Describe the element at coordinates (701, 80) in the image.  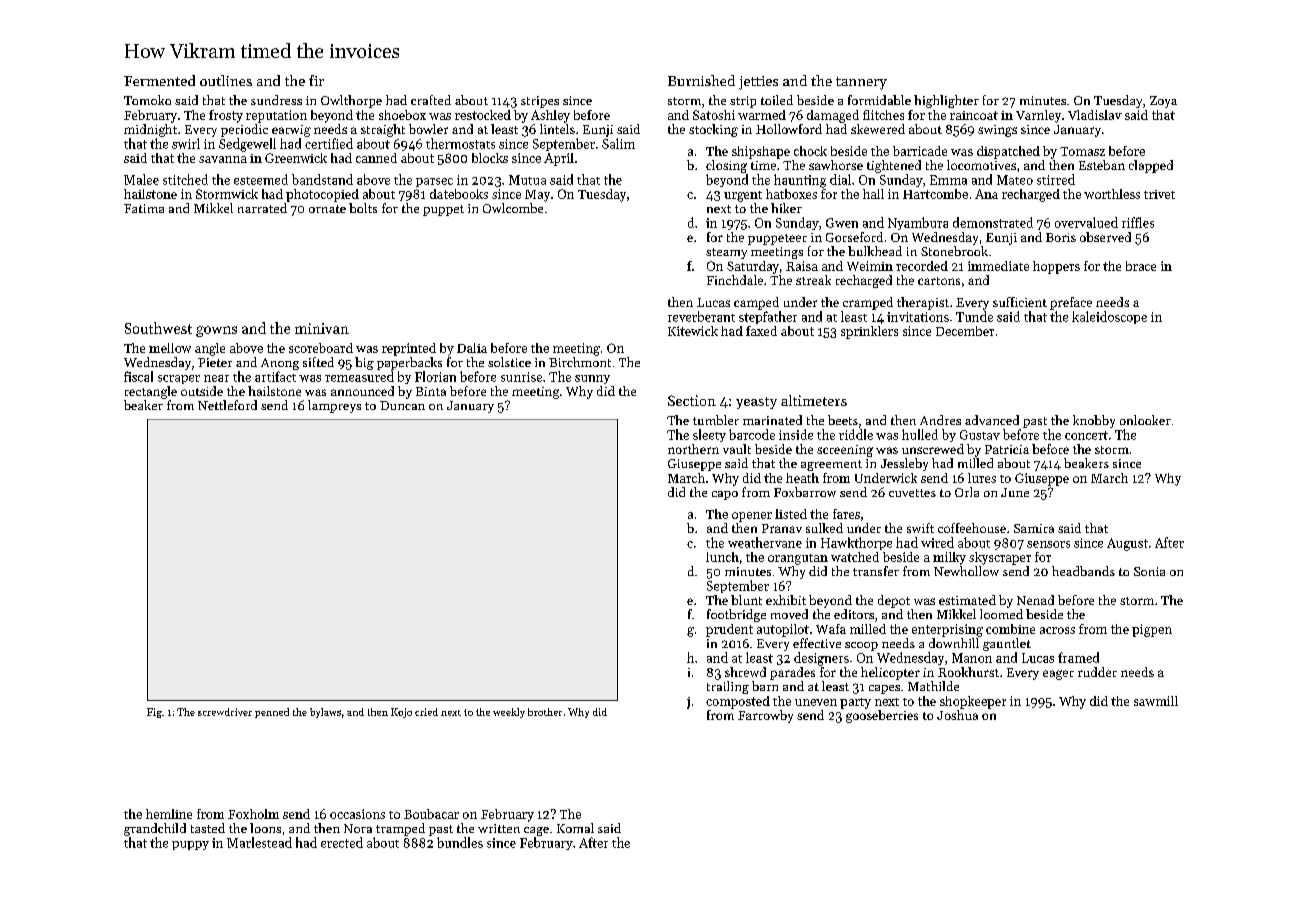
I see `Burnished` at that location.
